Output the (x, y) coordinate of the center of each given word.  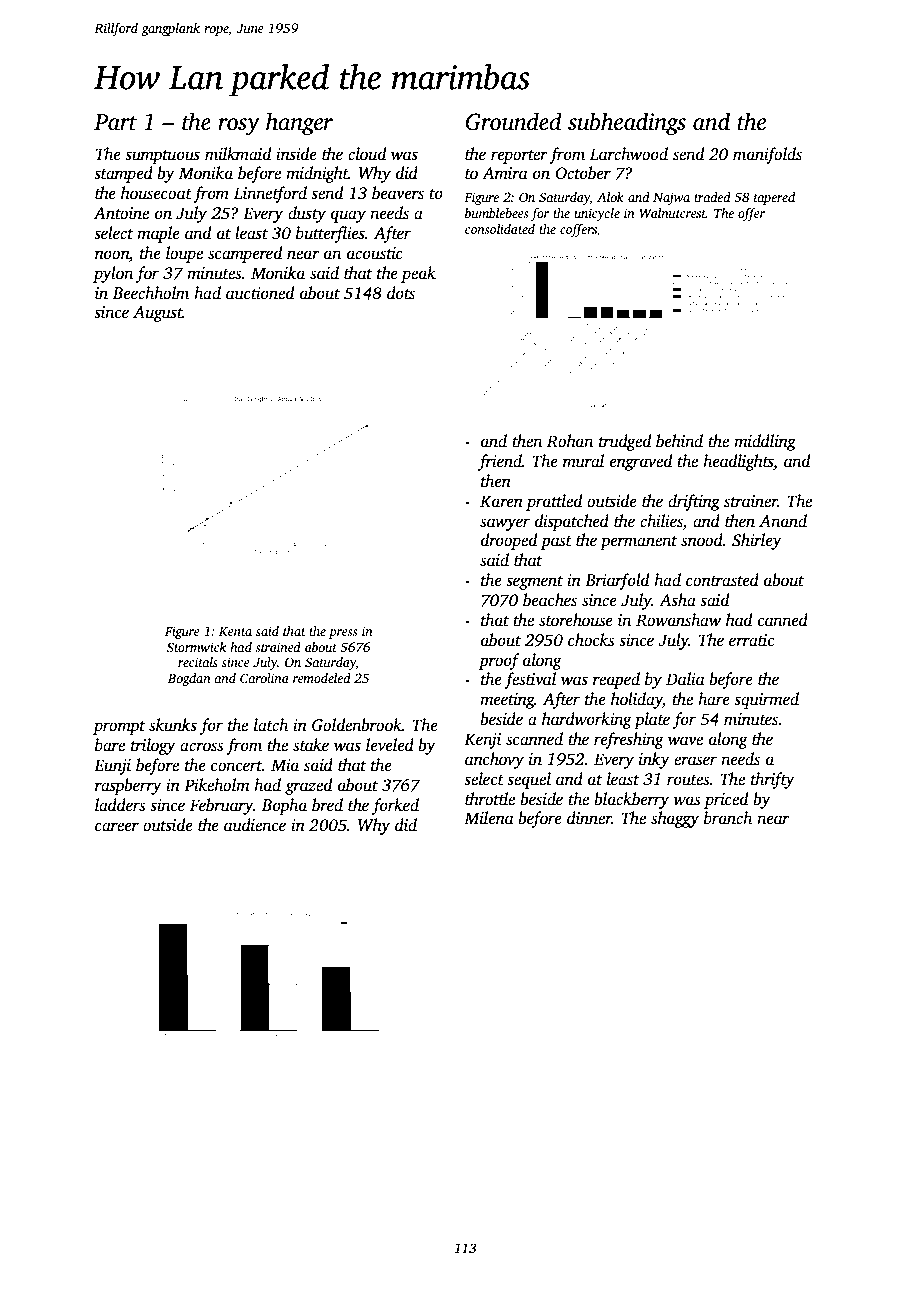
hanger (299, 124)
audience (255, 825)
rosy (239, 127)
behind (679, 440)
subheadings (627, 124)
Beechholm (151, 293)
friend (500, 462)
